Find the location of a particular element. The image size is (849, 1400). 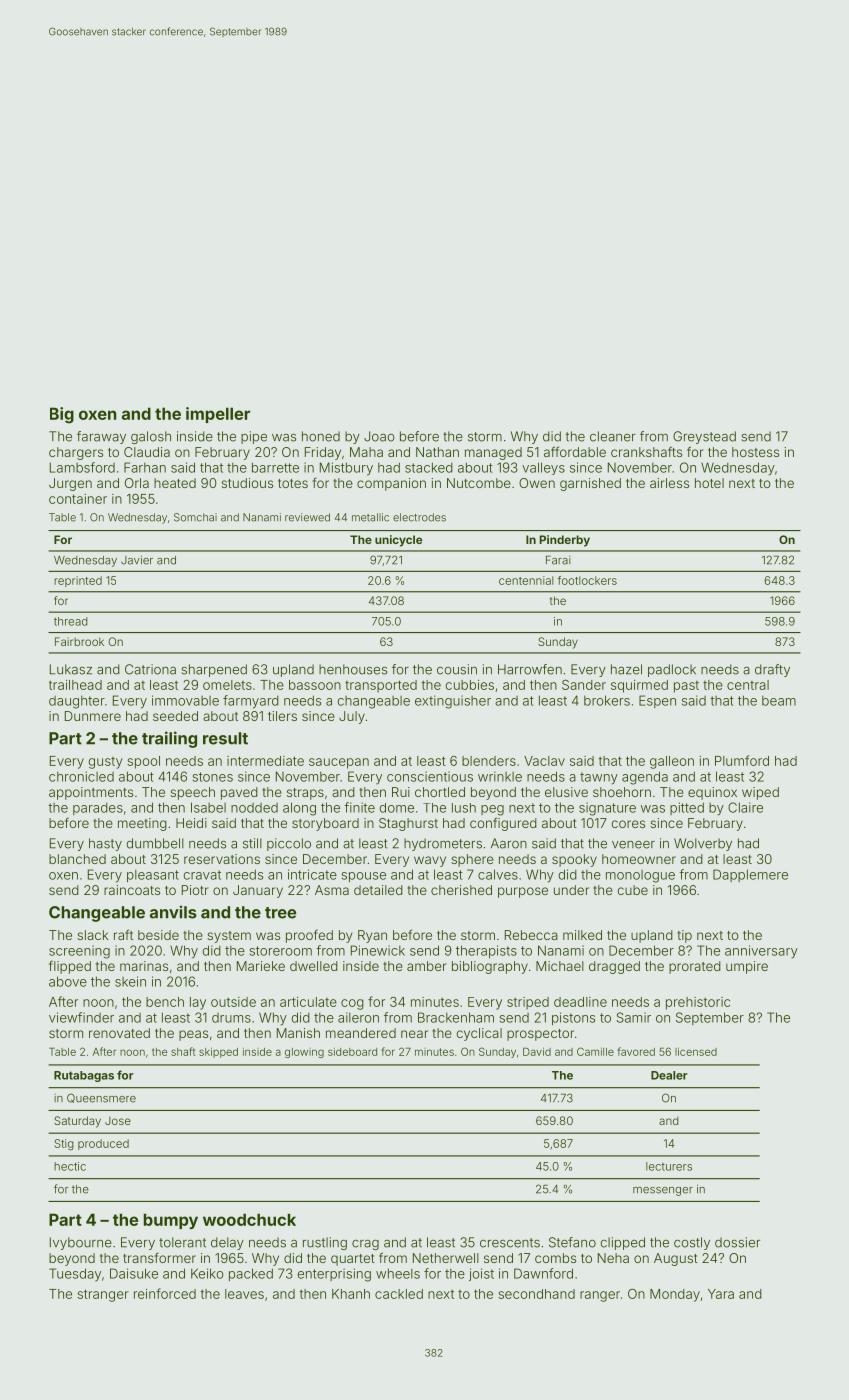

woodchuck is located at coordinates (249, 1219).
